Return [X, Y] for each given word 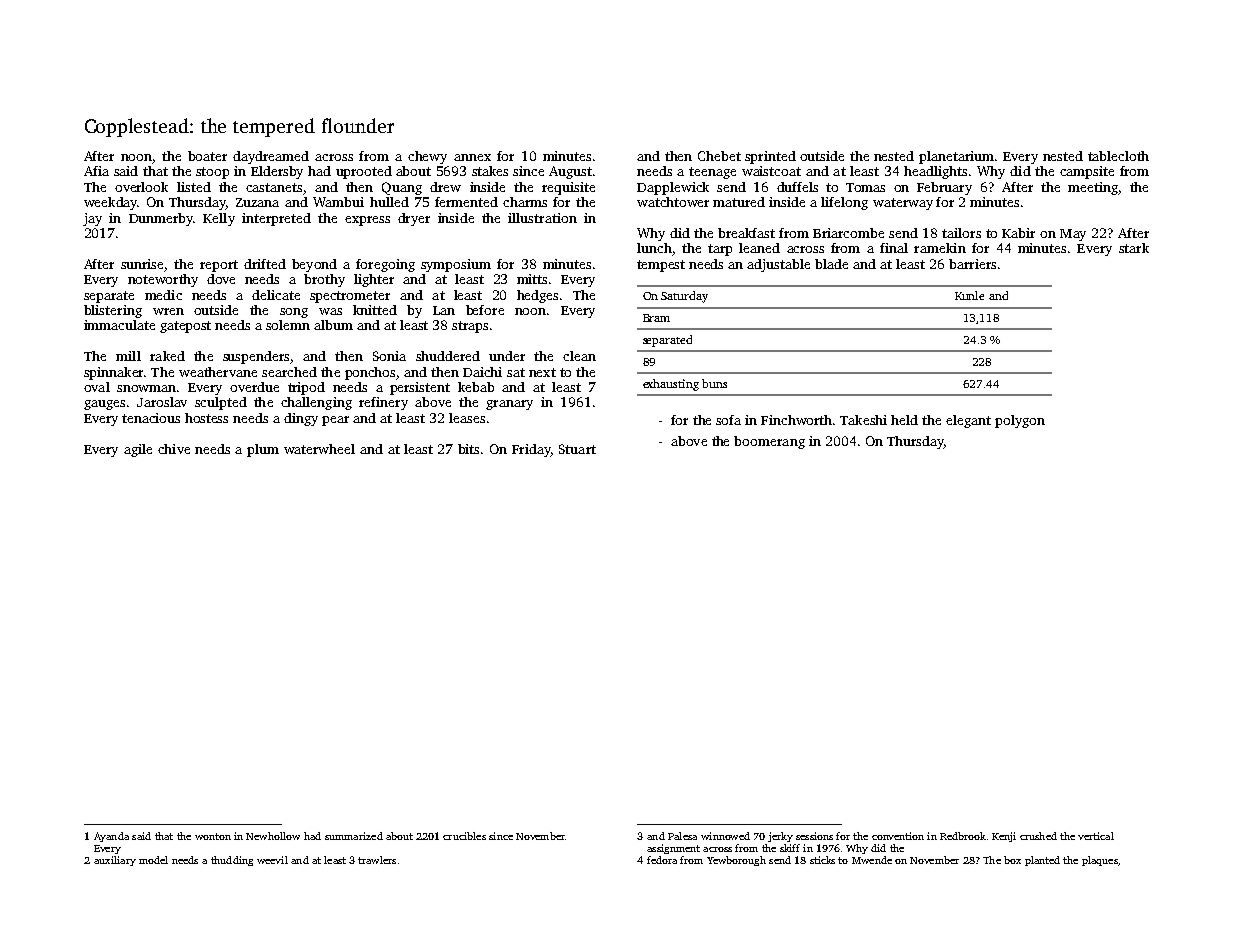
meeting [1093, 188]
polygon [1020, 421]
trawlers [377, 860]
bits [468, 449]
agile [138, 450]
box [1012, 860]
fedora [662, 860]
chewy [427, 157]
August [570, 172]
